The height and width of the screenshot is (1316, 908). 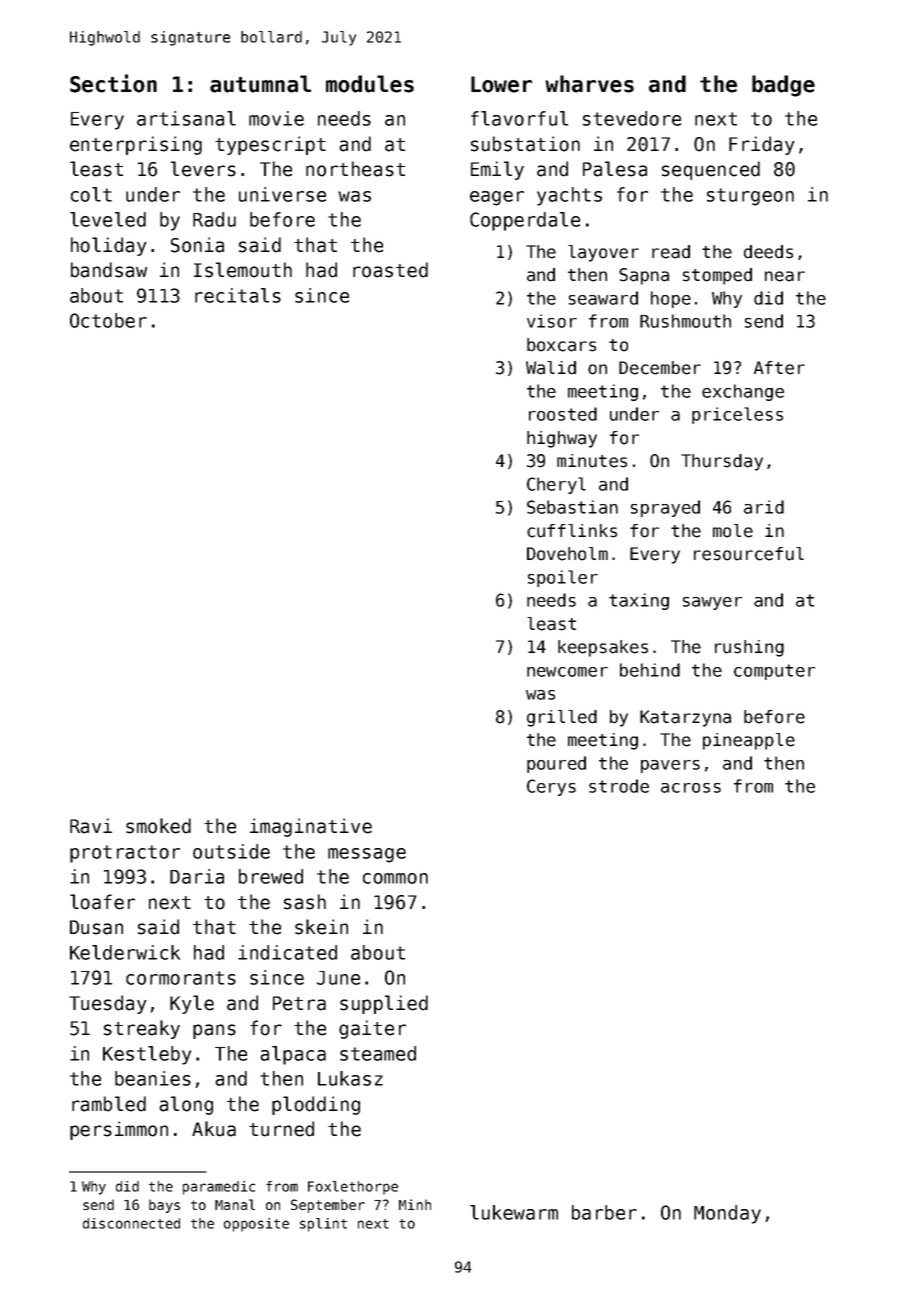 I want to click on imaginative, so click(x=311, y=827).
